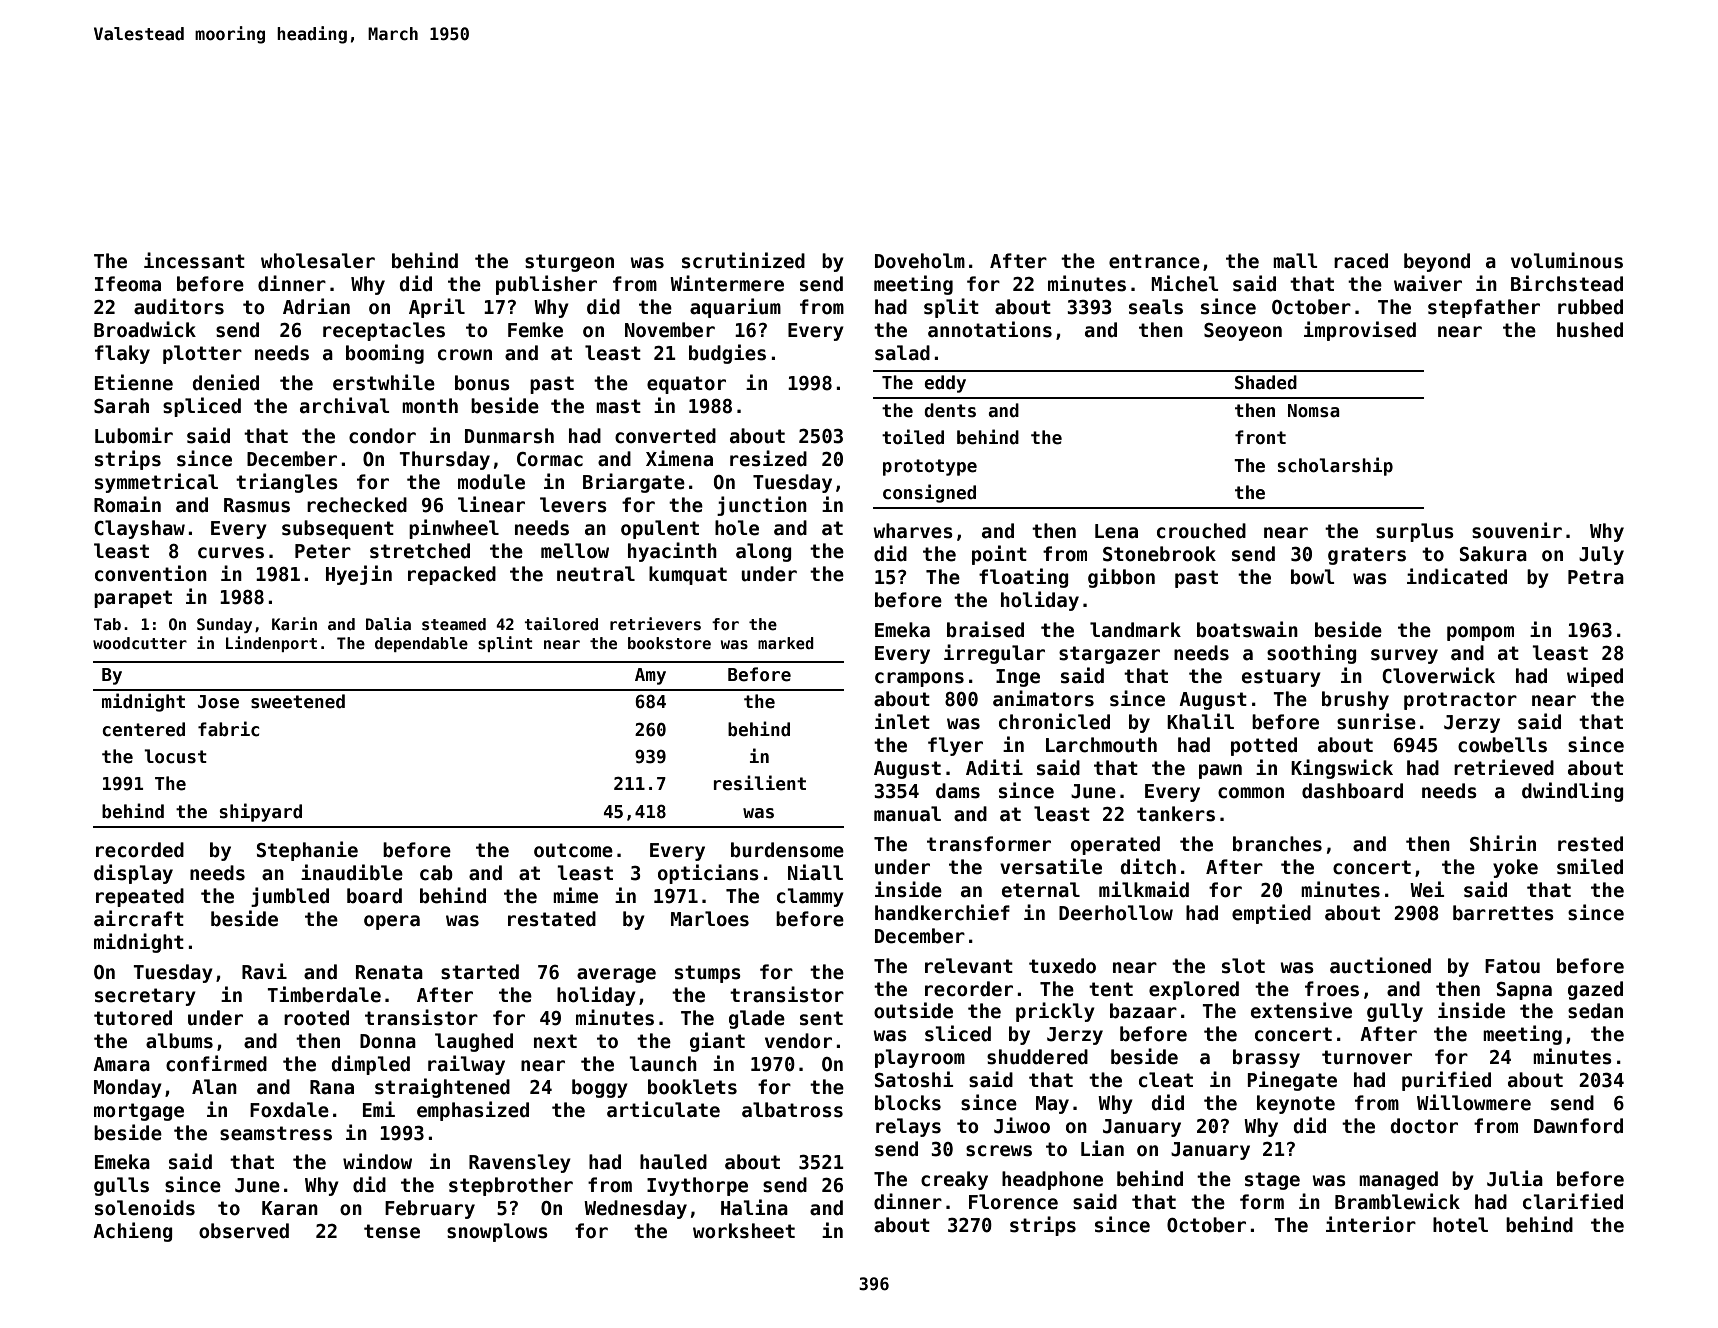  I want to click on Adrian, so click(316, 306).
